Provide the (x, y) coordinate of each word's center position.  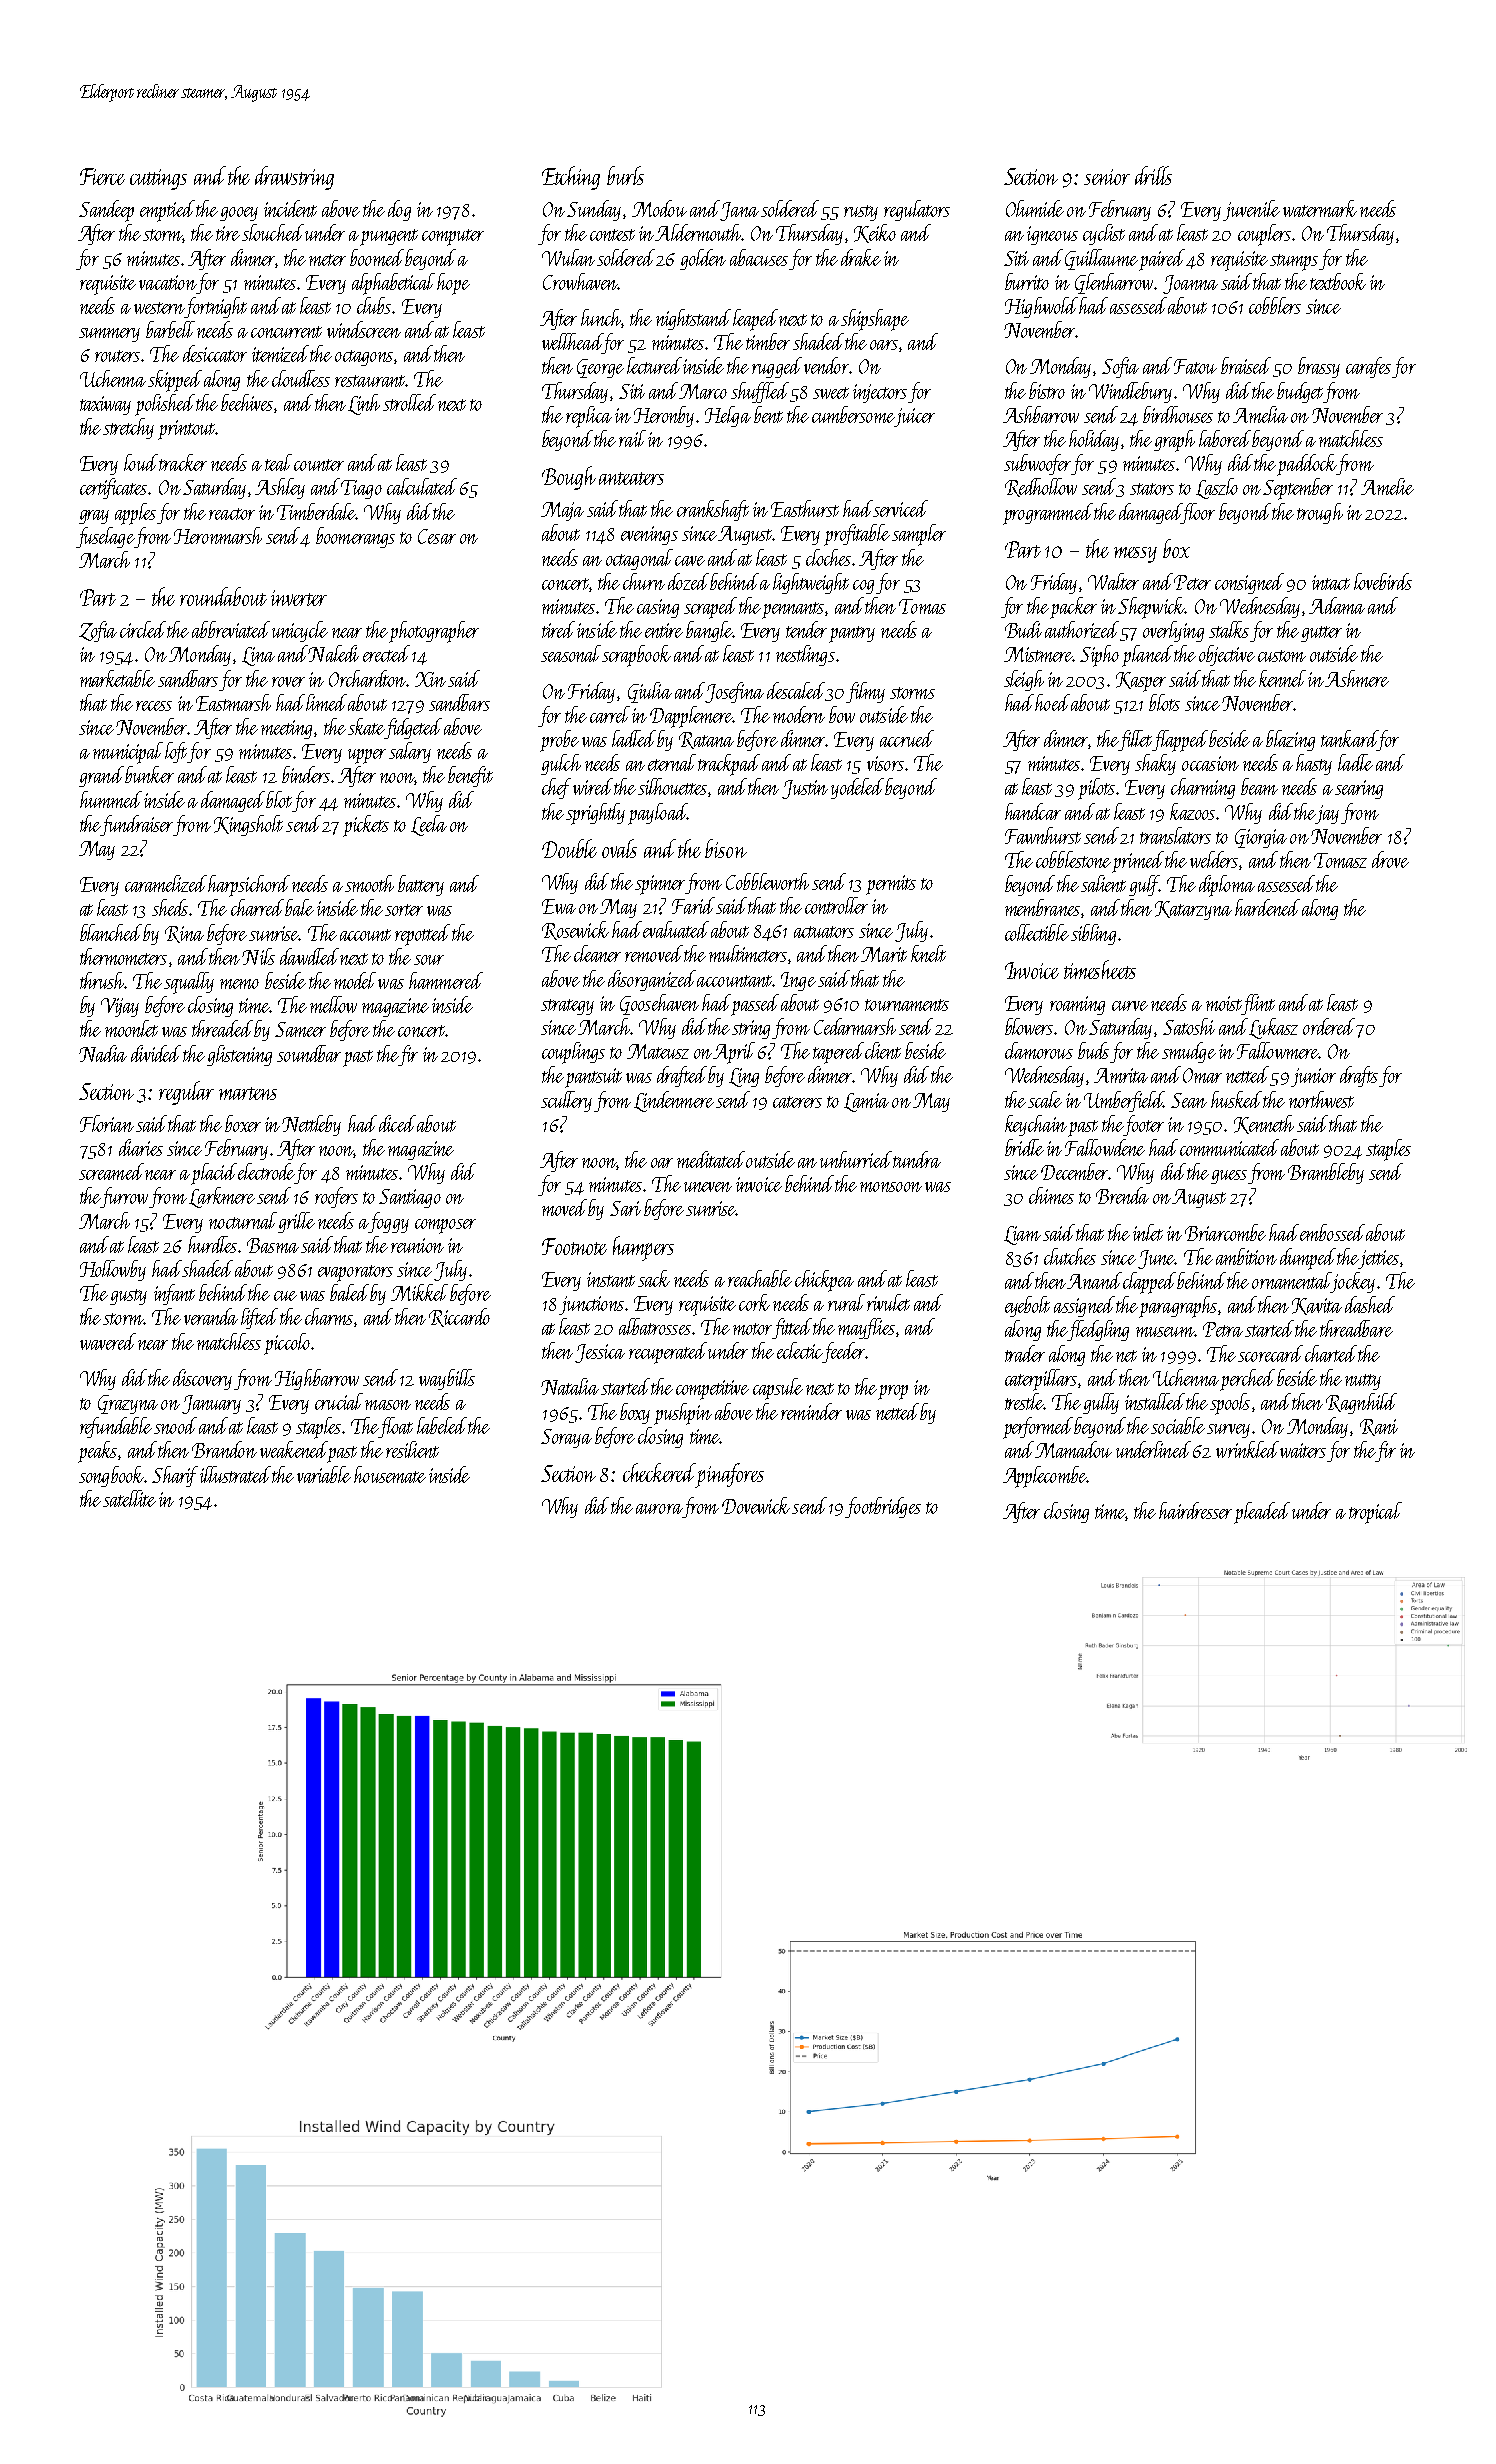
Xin (430, 679)
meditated (711, 1159)
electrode (266, 1171)
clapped (1149, 1283)
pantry (852, 634)
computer (453, 237)
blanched (112, 932)
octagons (364, 358)
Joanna (1190, 284)
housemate (390, 1474)
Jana (739, 211)
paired (1162, 260)
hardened (1267, 907)
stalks (1229, 629)
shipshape (875, 320)
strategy (567, 1007)
